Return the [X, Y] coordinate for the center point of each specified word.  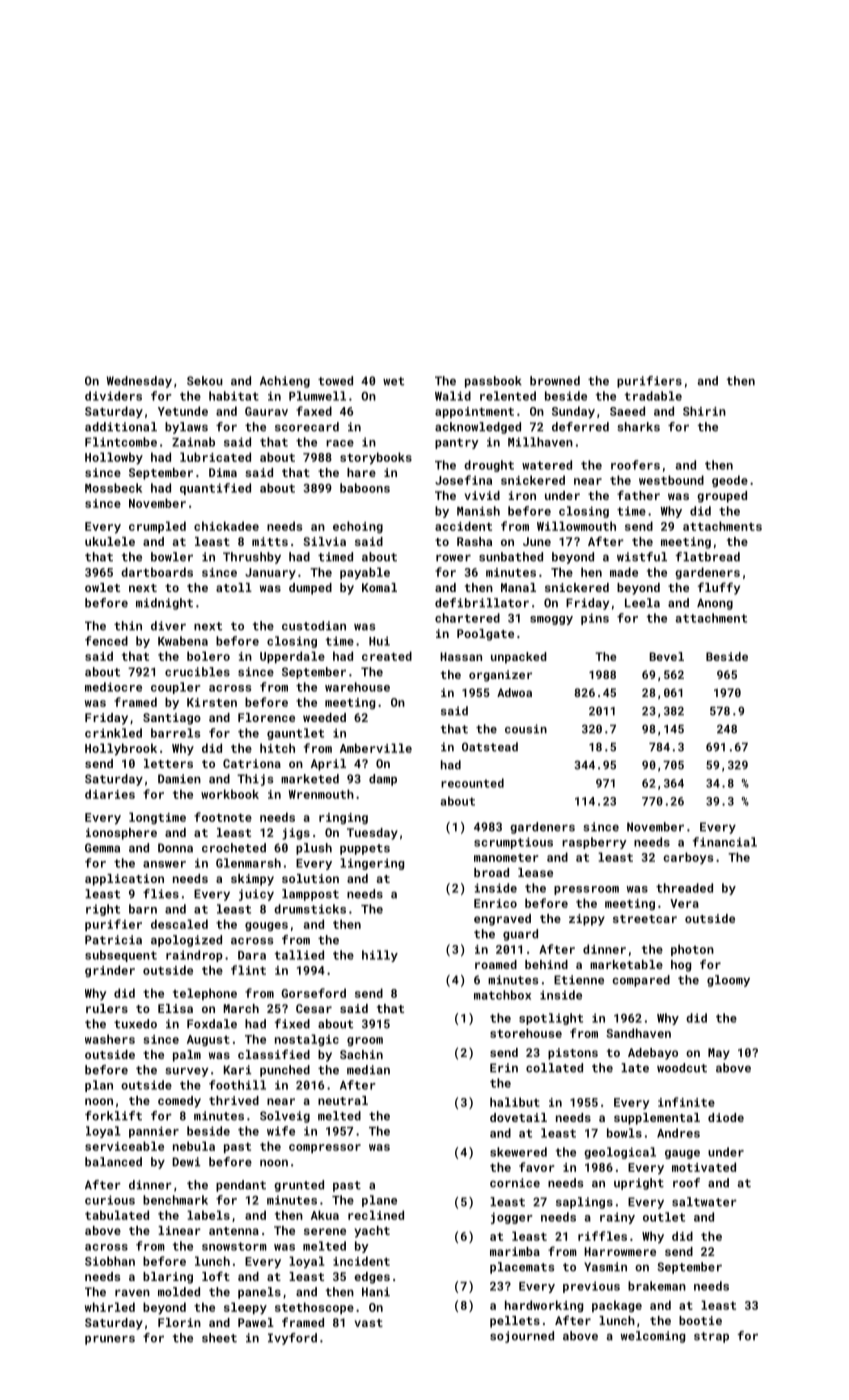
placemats [522, 1268]
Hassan [461, 656]
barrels [176, 733]
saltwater [704, 1202]
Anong [715, 604]
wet [393, 381]
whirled [110, 1307]
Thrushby [252, 558]
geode [730, 481]
